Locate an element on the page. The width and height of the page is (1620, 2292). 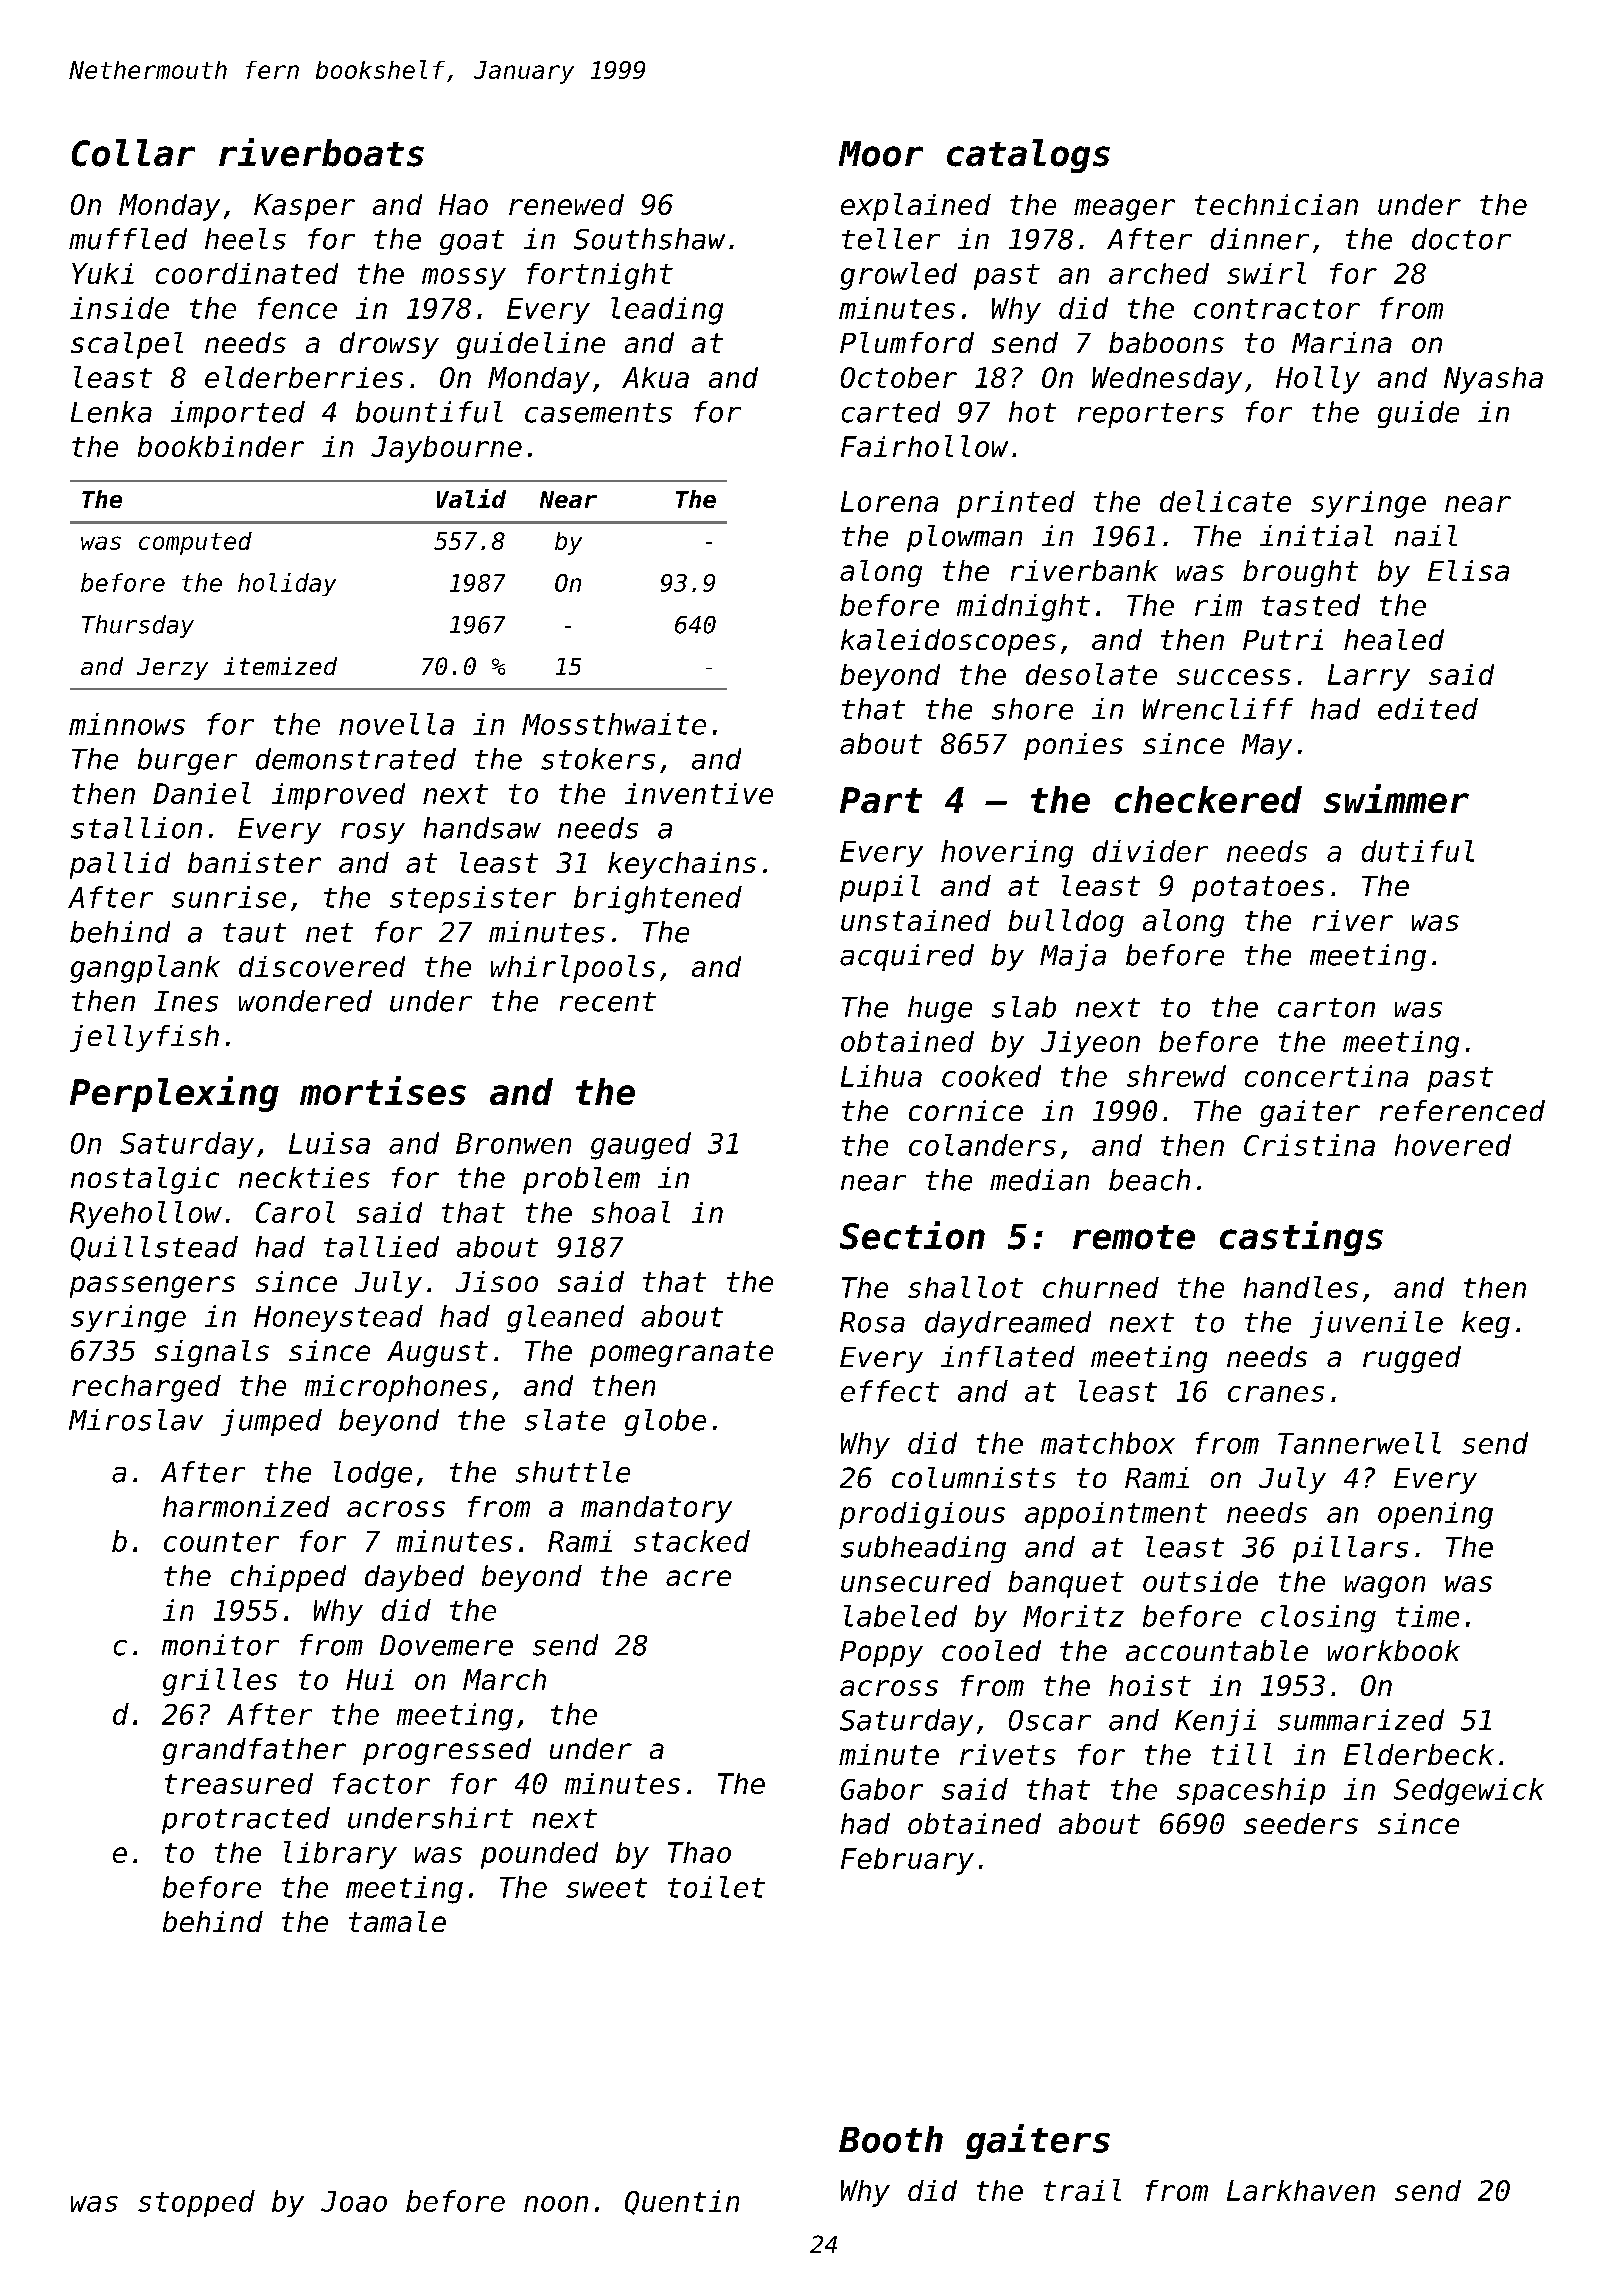
trail is located at coordinates (1082, 2190).
